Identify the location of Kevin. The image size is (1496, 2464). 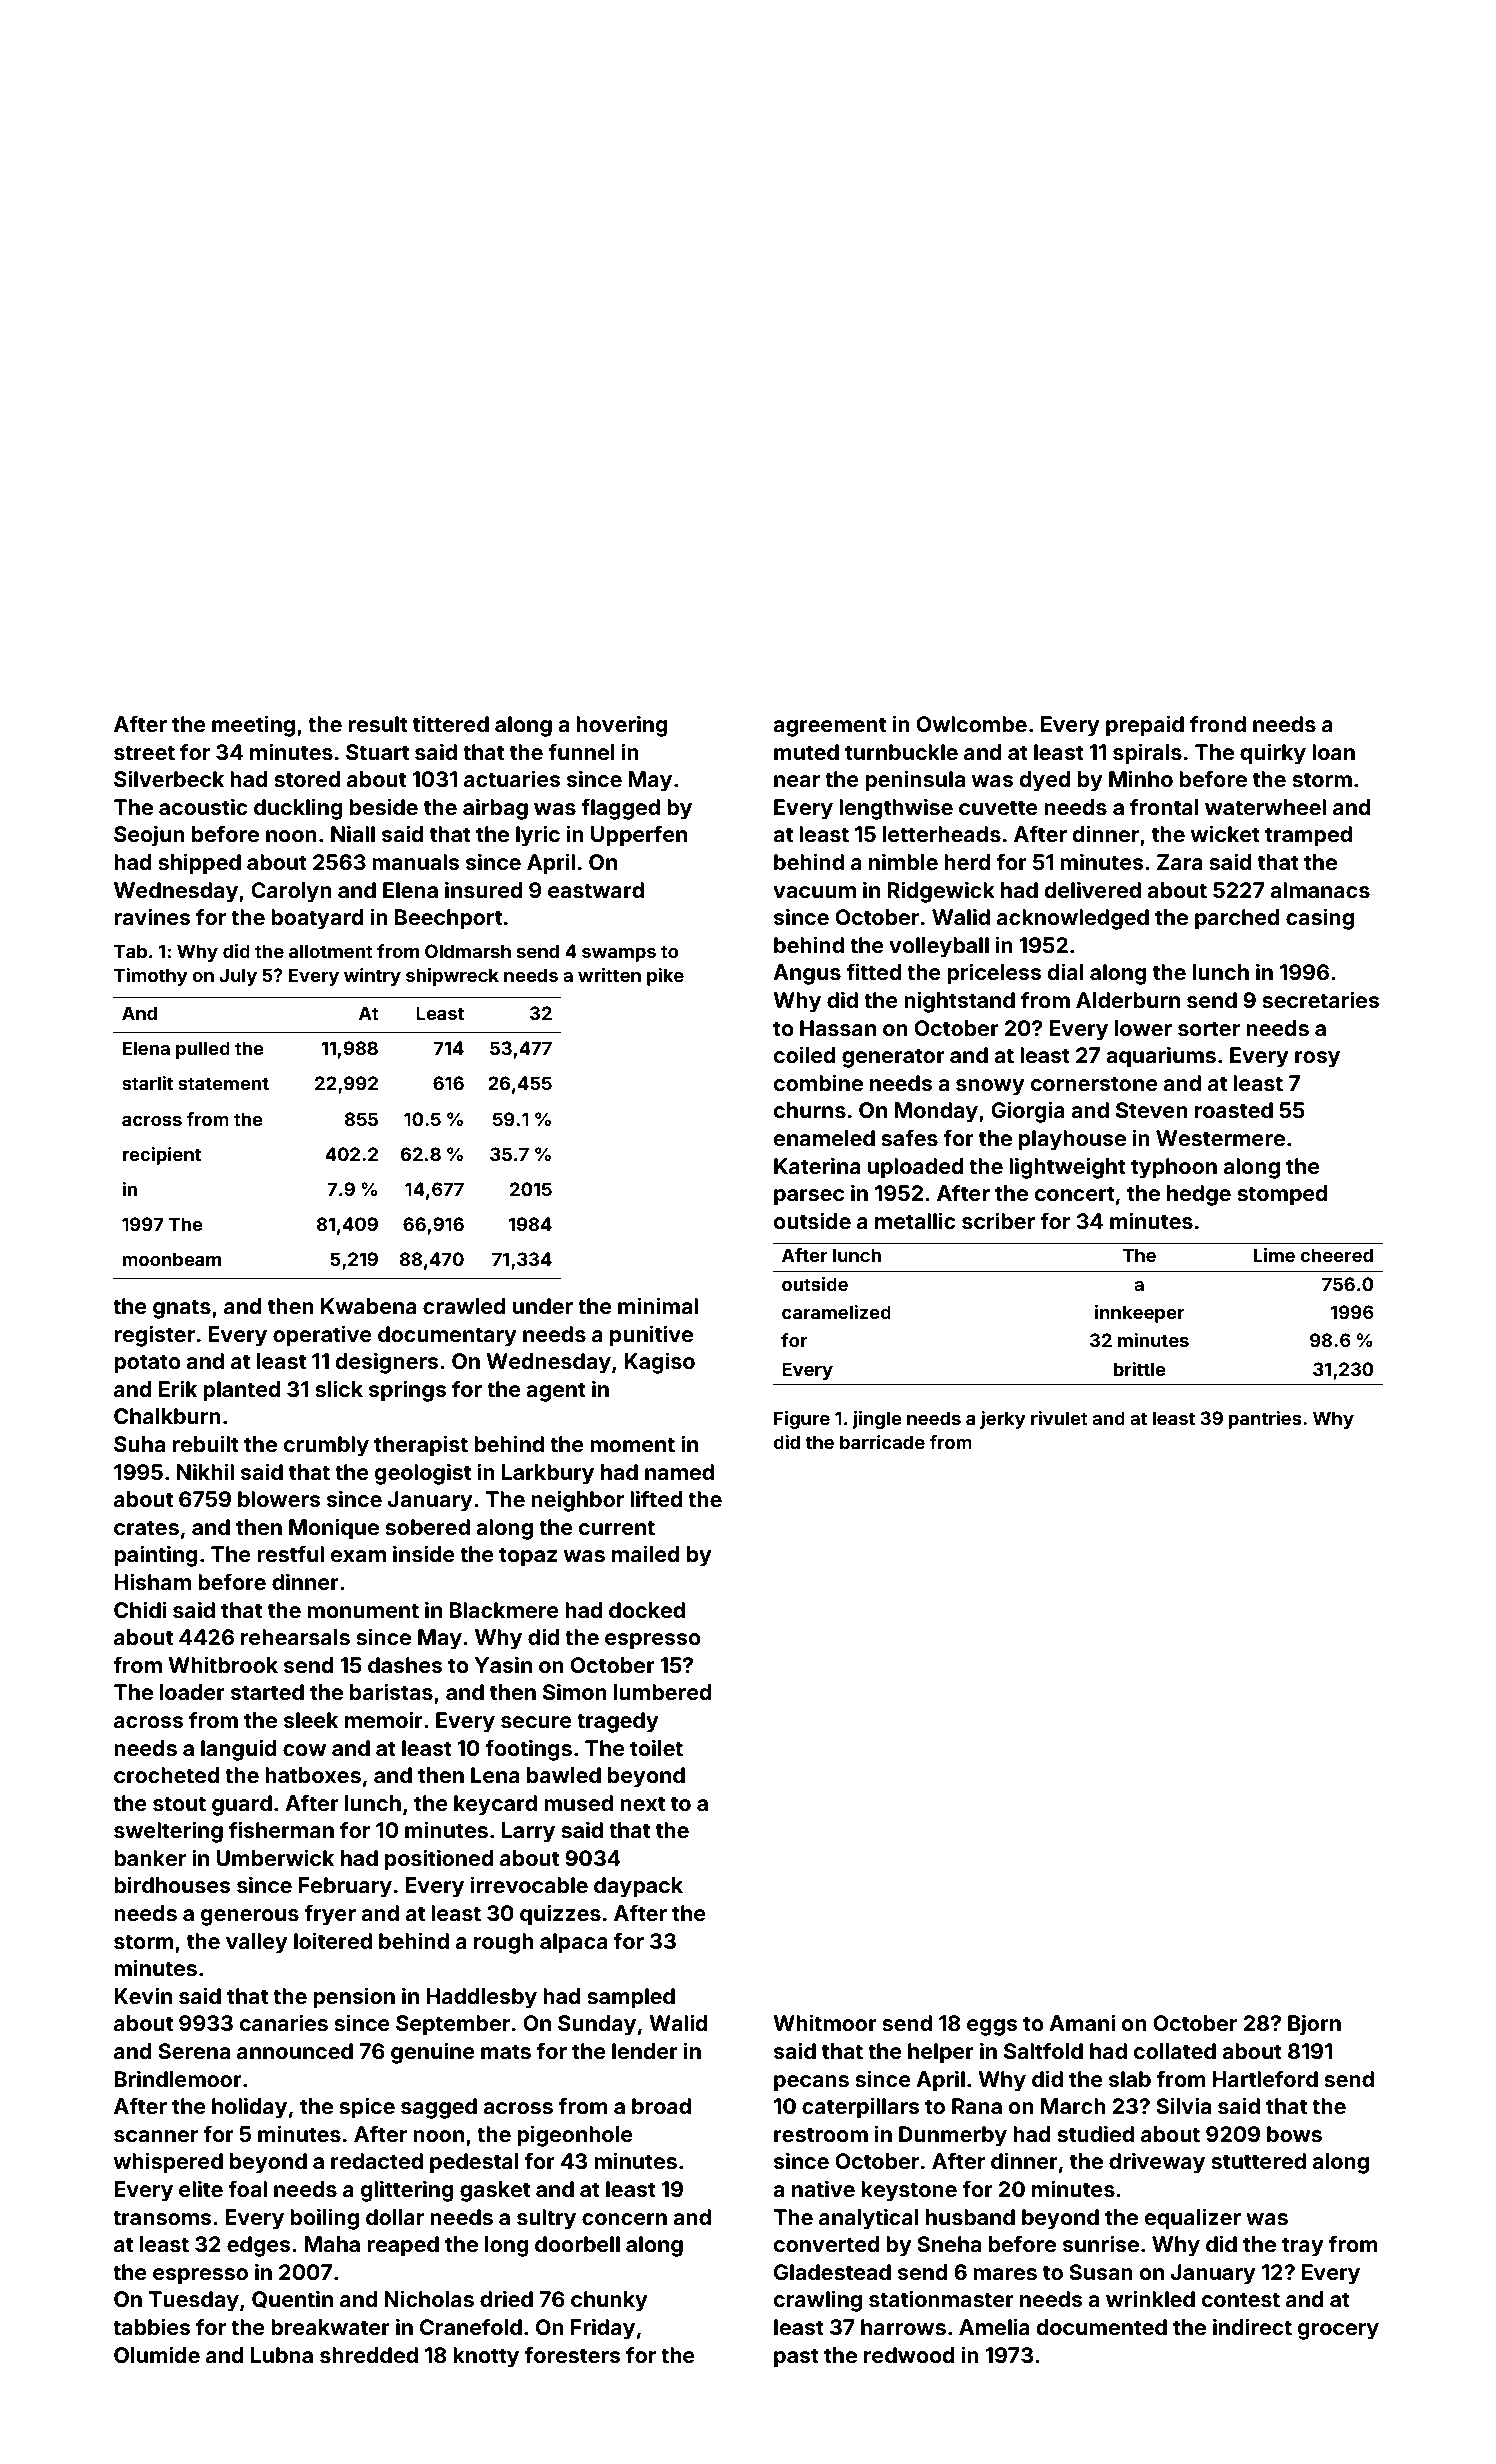
(143, 1995).
